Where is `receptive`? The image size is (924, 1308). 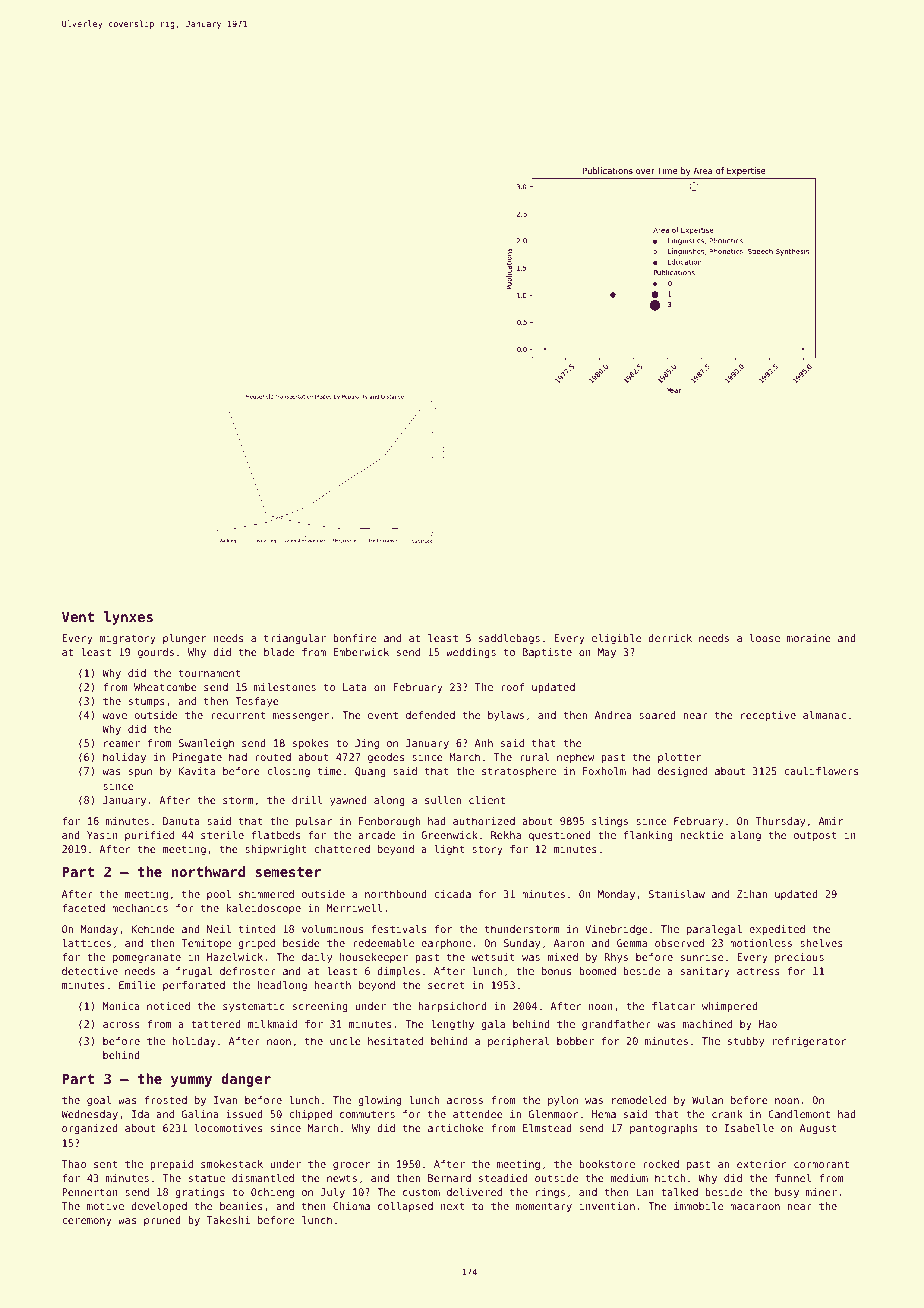
receptive is located at coordinates (768, 716).
